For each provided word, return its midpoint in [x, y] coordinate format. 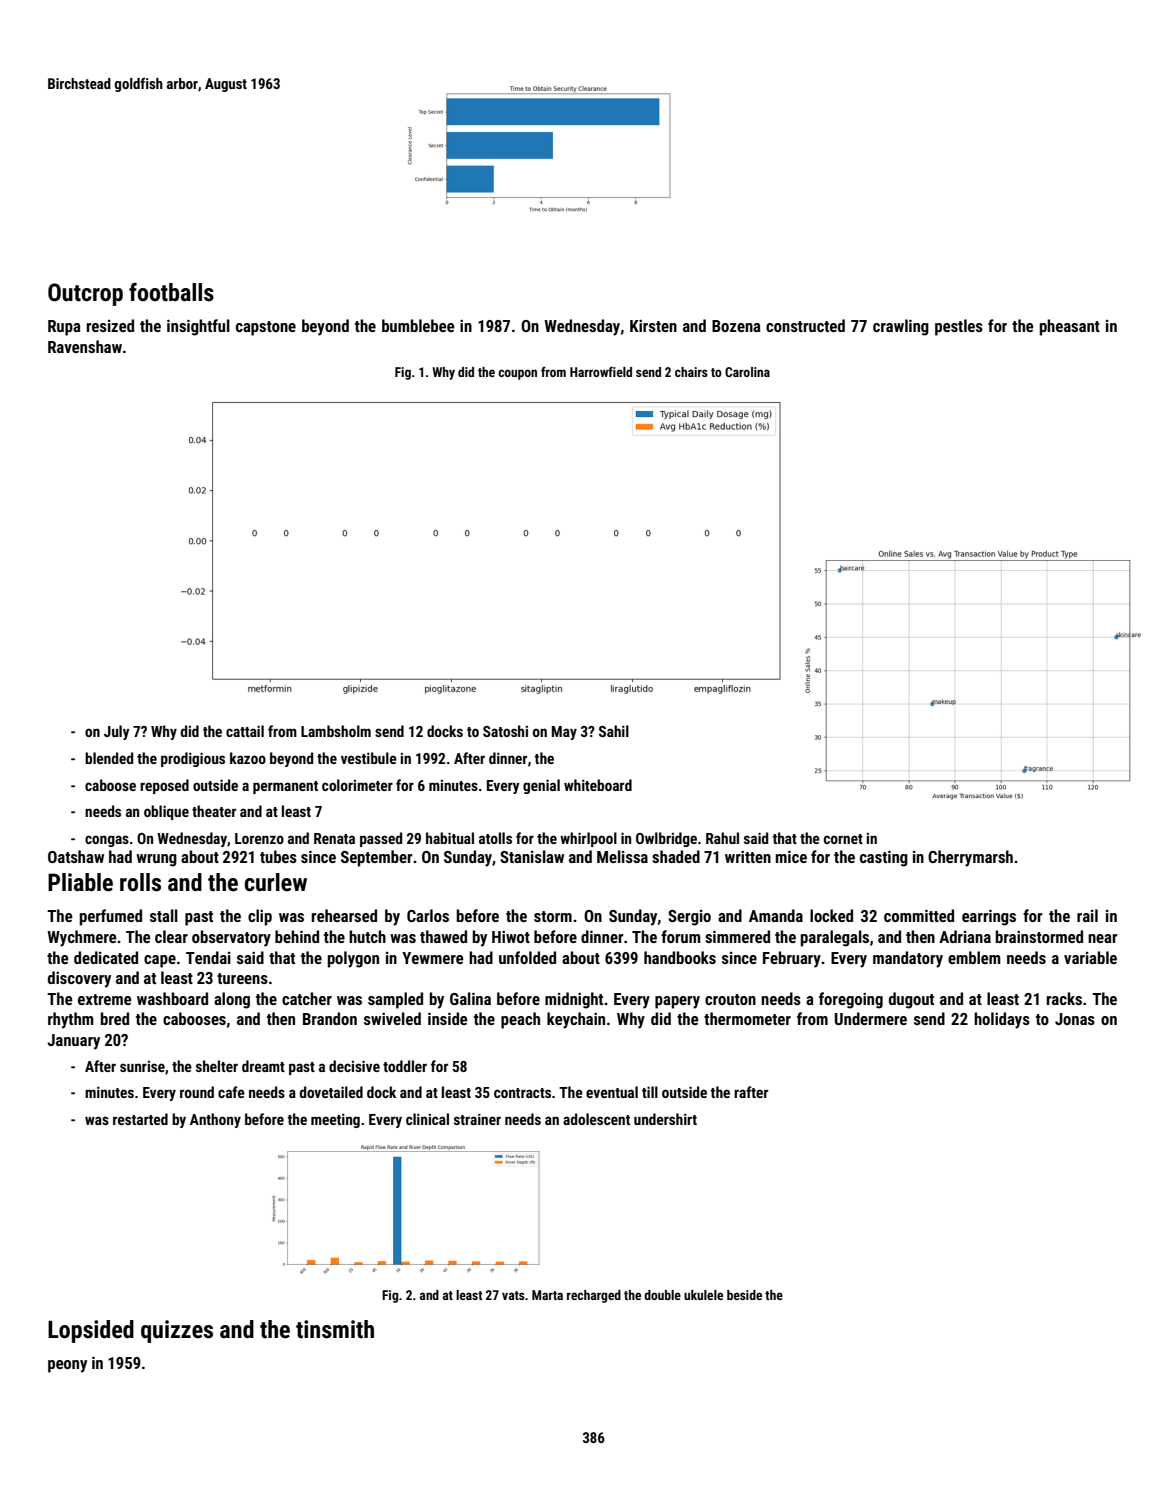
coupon [517, 374]
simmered [737, 936]
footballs [171, 292]
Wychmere [82, 938]
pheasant [1070, 327]
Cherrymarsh [970, 858]
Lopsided [91, 1331]
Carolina [747, 372]
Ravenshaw [85, 346]
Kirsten [653, 326]
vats [513, 1295]
